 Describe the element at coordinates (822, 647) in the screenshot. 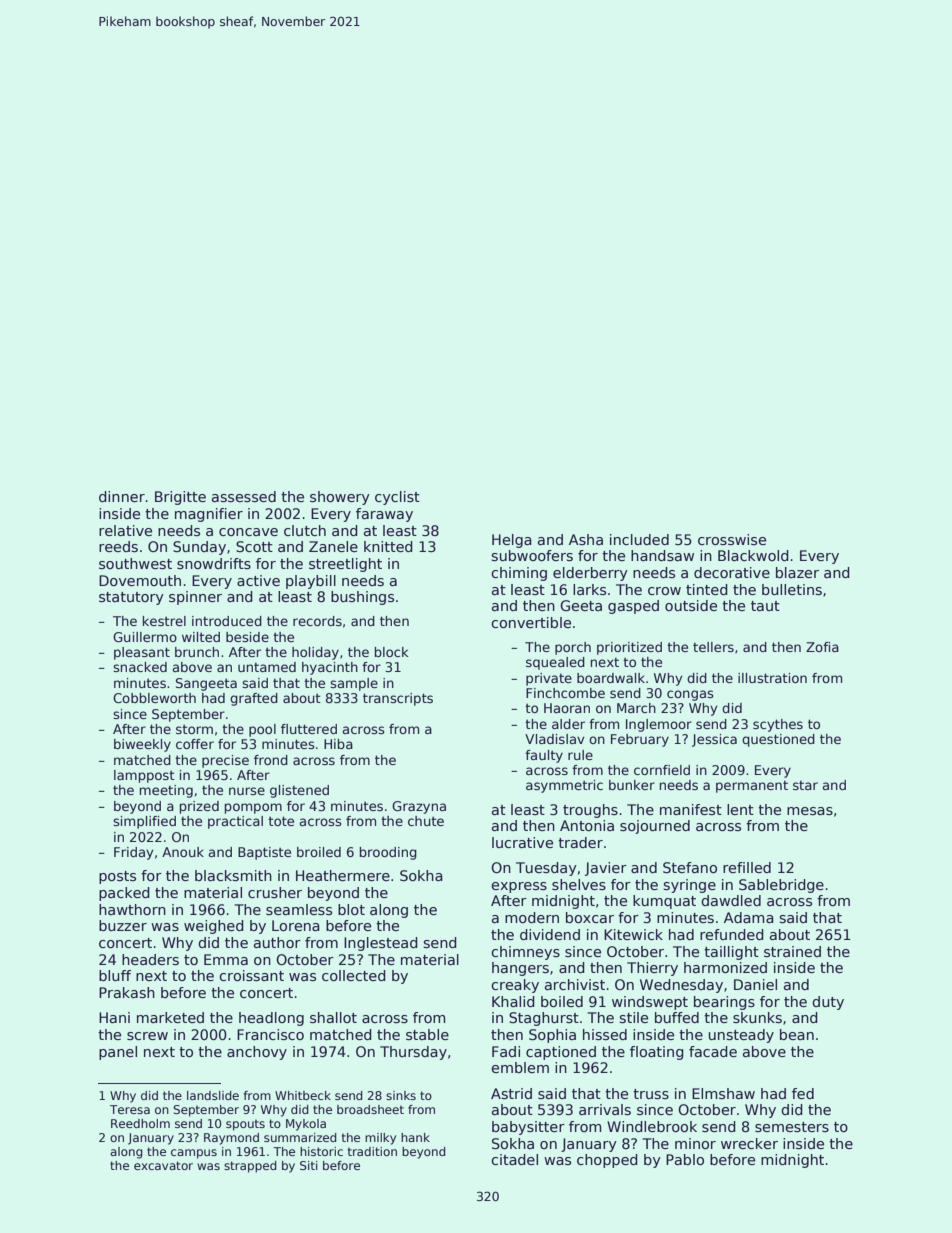

I see `Zofia` at that location.
